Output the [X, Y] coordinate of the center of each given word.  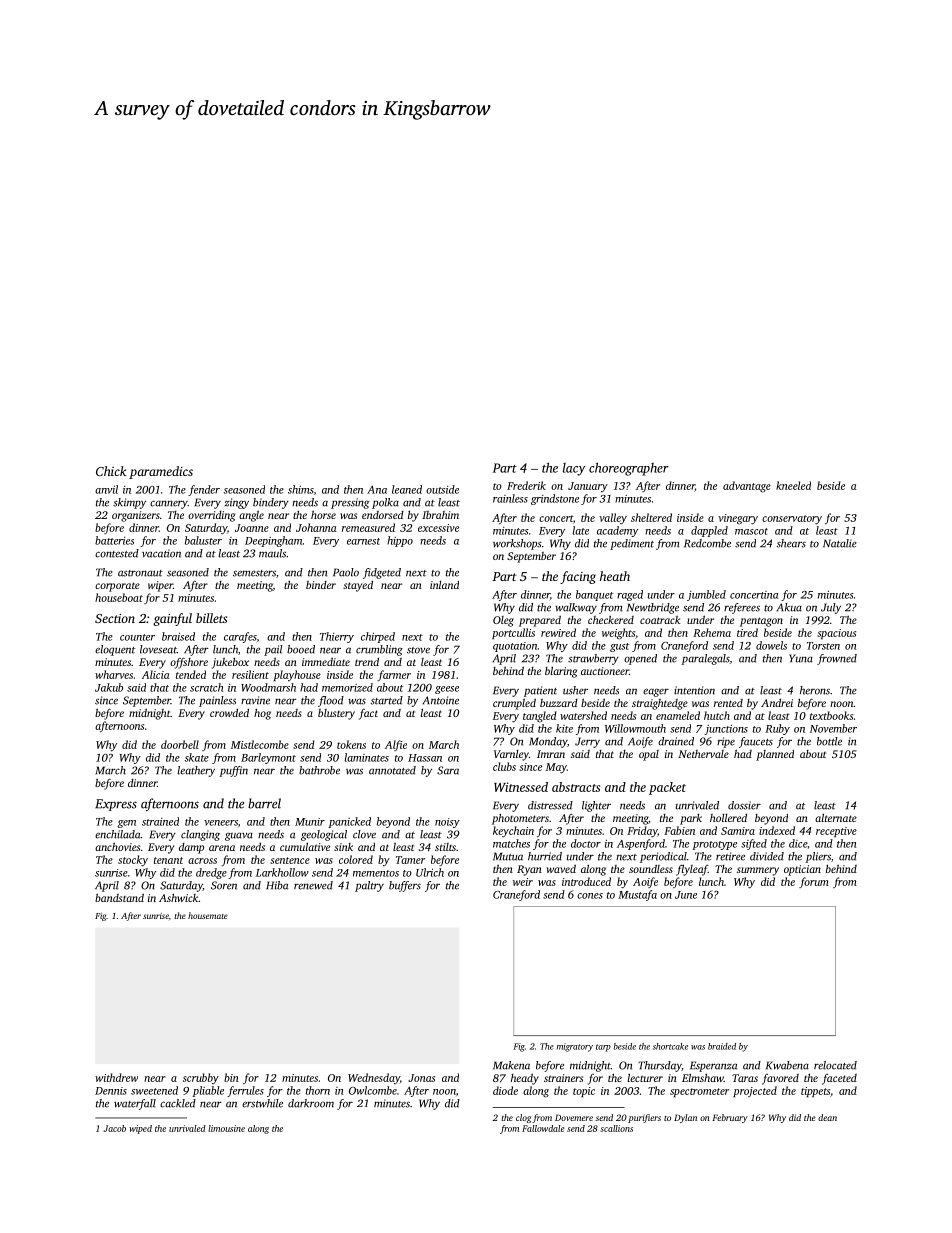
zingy [237, 503]
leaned [407, 489]
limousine [226, 1128]
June [686, 895]
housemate [208, 915]
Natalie [840, 543]
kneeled [793, 485]
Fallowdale [543, 1128]
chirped [378, 637]
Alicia [156, 674]
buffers [405, 886]
